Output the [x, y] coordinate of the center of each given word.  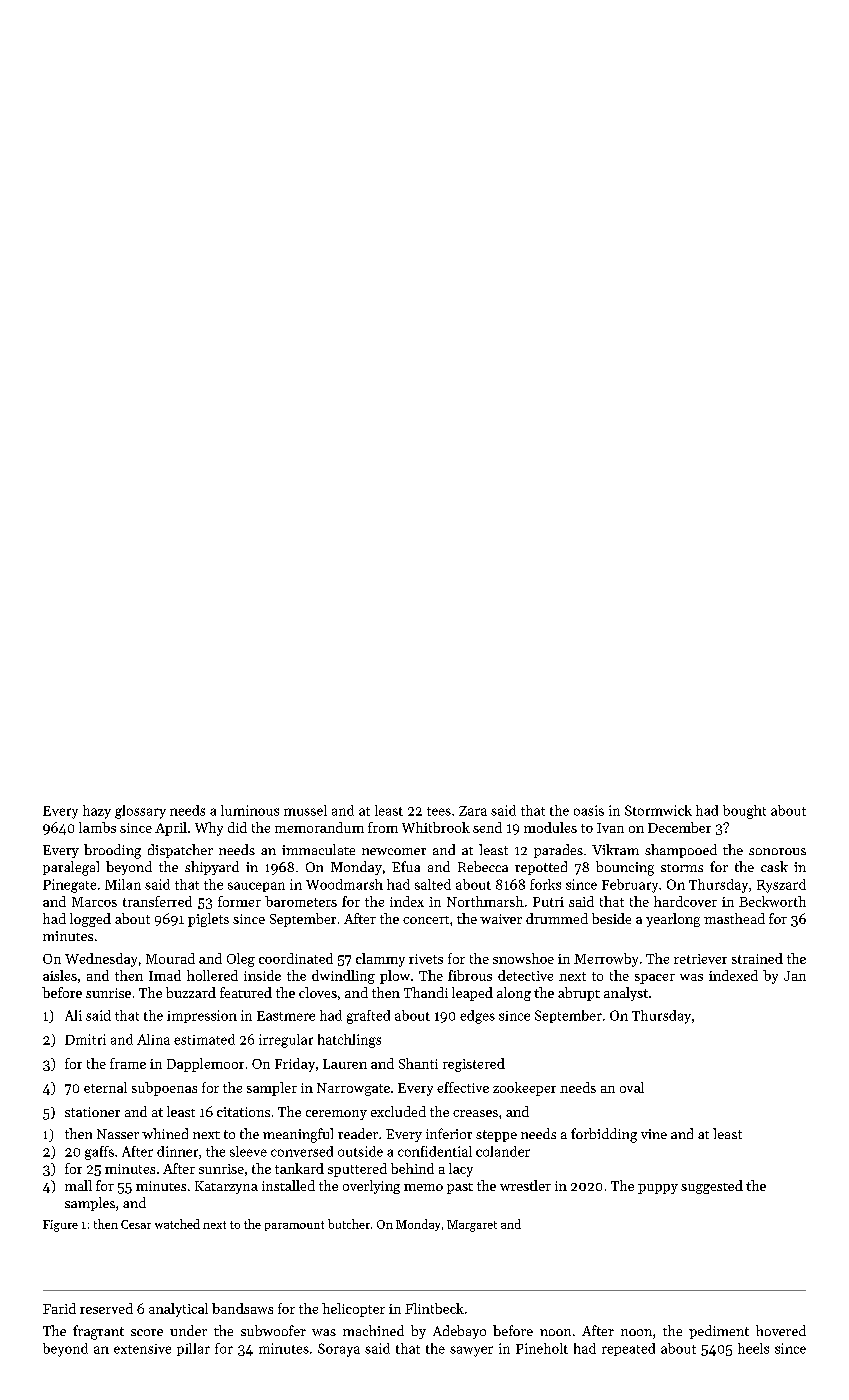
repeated [628, 1349]
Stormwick [658, 810]
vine [654, 1134]
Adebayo [459, 1332]
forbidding [604, 1135]
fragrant [98, 1332]
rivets [426, 959]
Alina [153, 1039]
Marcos [94, 902]
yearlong [673, 920]
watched [177, 1224]
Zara [473, 811]
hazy [97, 812]
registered [474, 1065]
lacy [461, 1170]
